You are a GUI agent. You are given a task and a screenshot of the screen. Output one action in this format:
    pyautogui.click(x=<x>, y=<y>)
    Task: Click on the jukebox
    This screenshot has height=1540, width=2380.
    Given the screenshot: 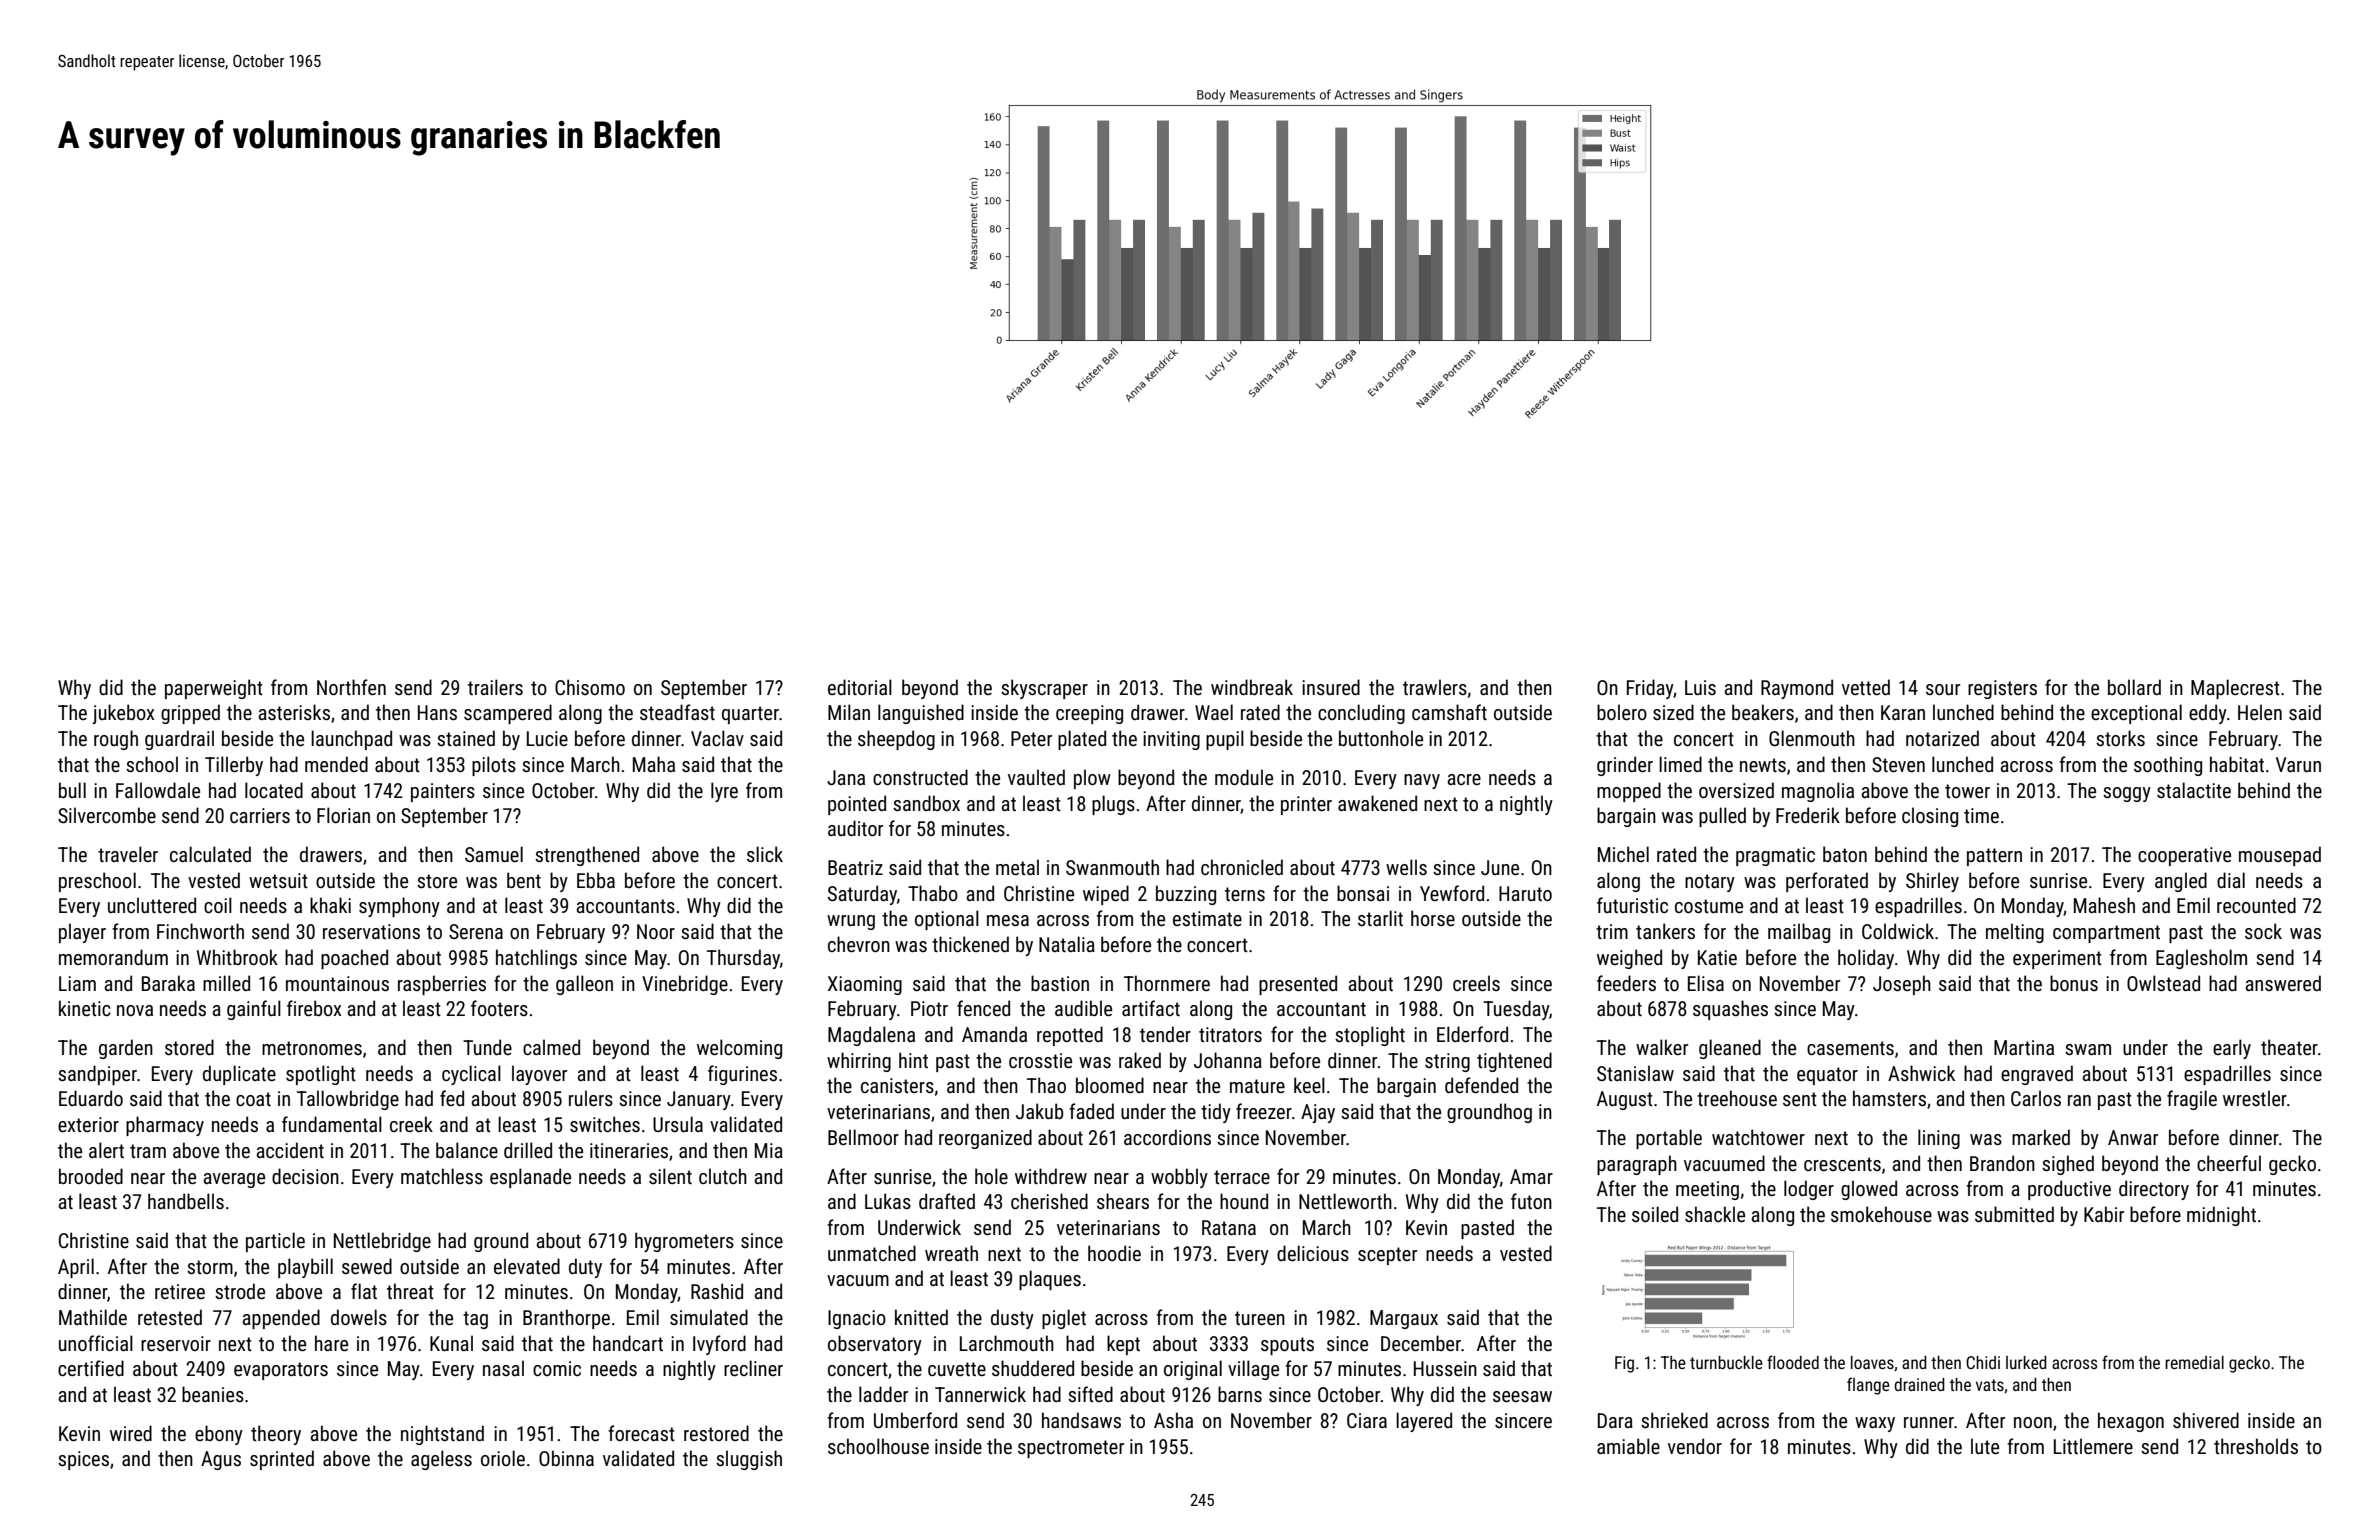 What is the action you would take?
    pyautogui.click(x=123, y=714)
